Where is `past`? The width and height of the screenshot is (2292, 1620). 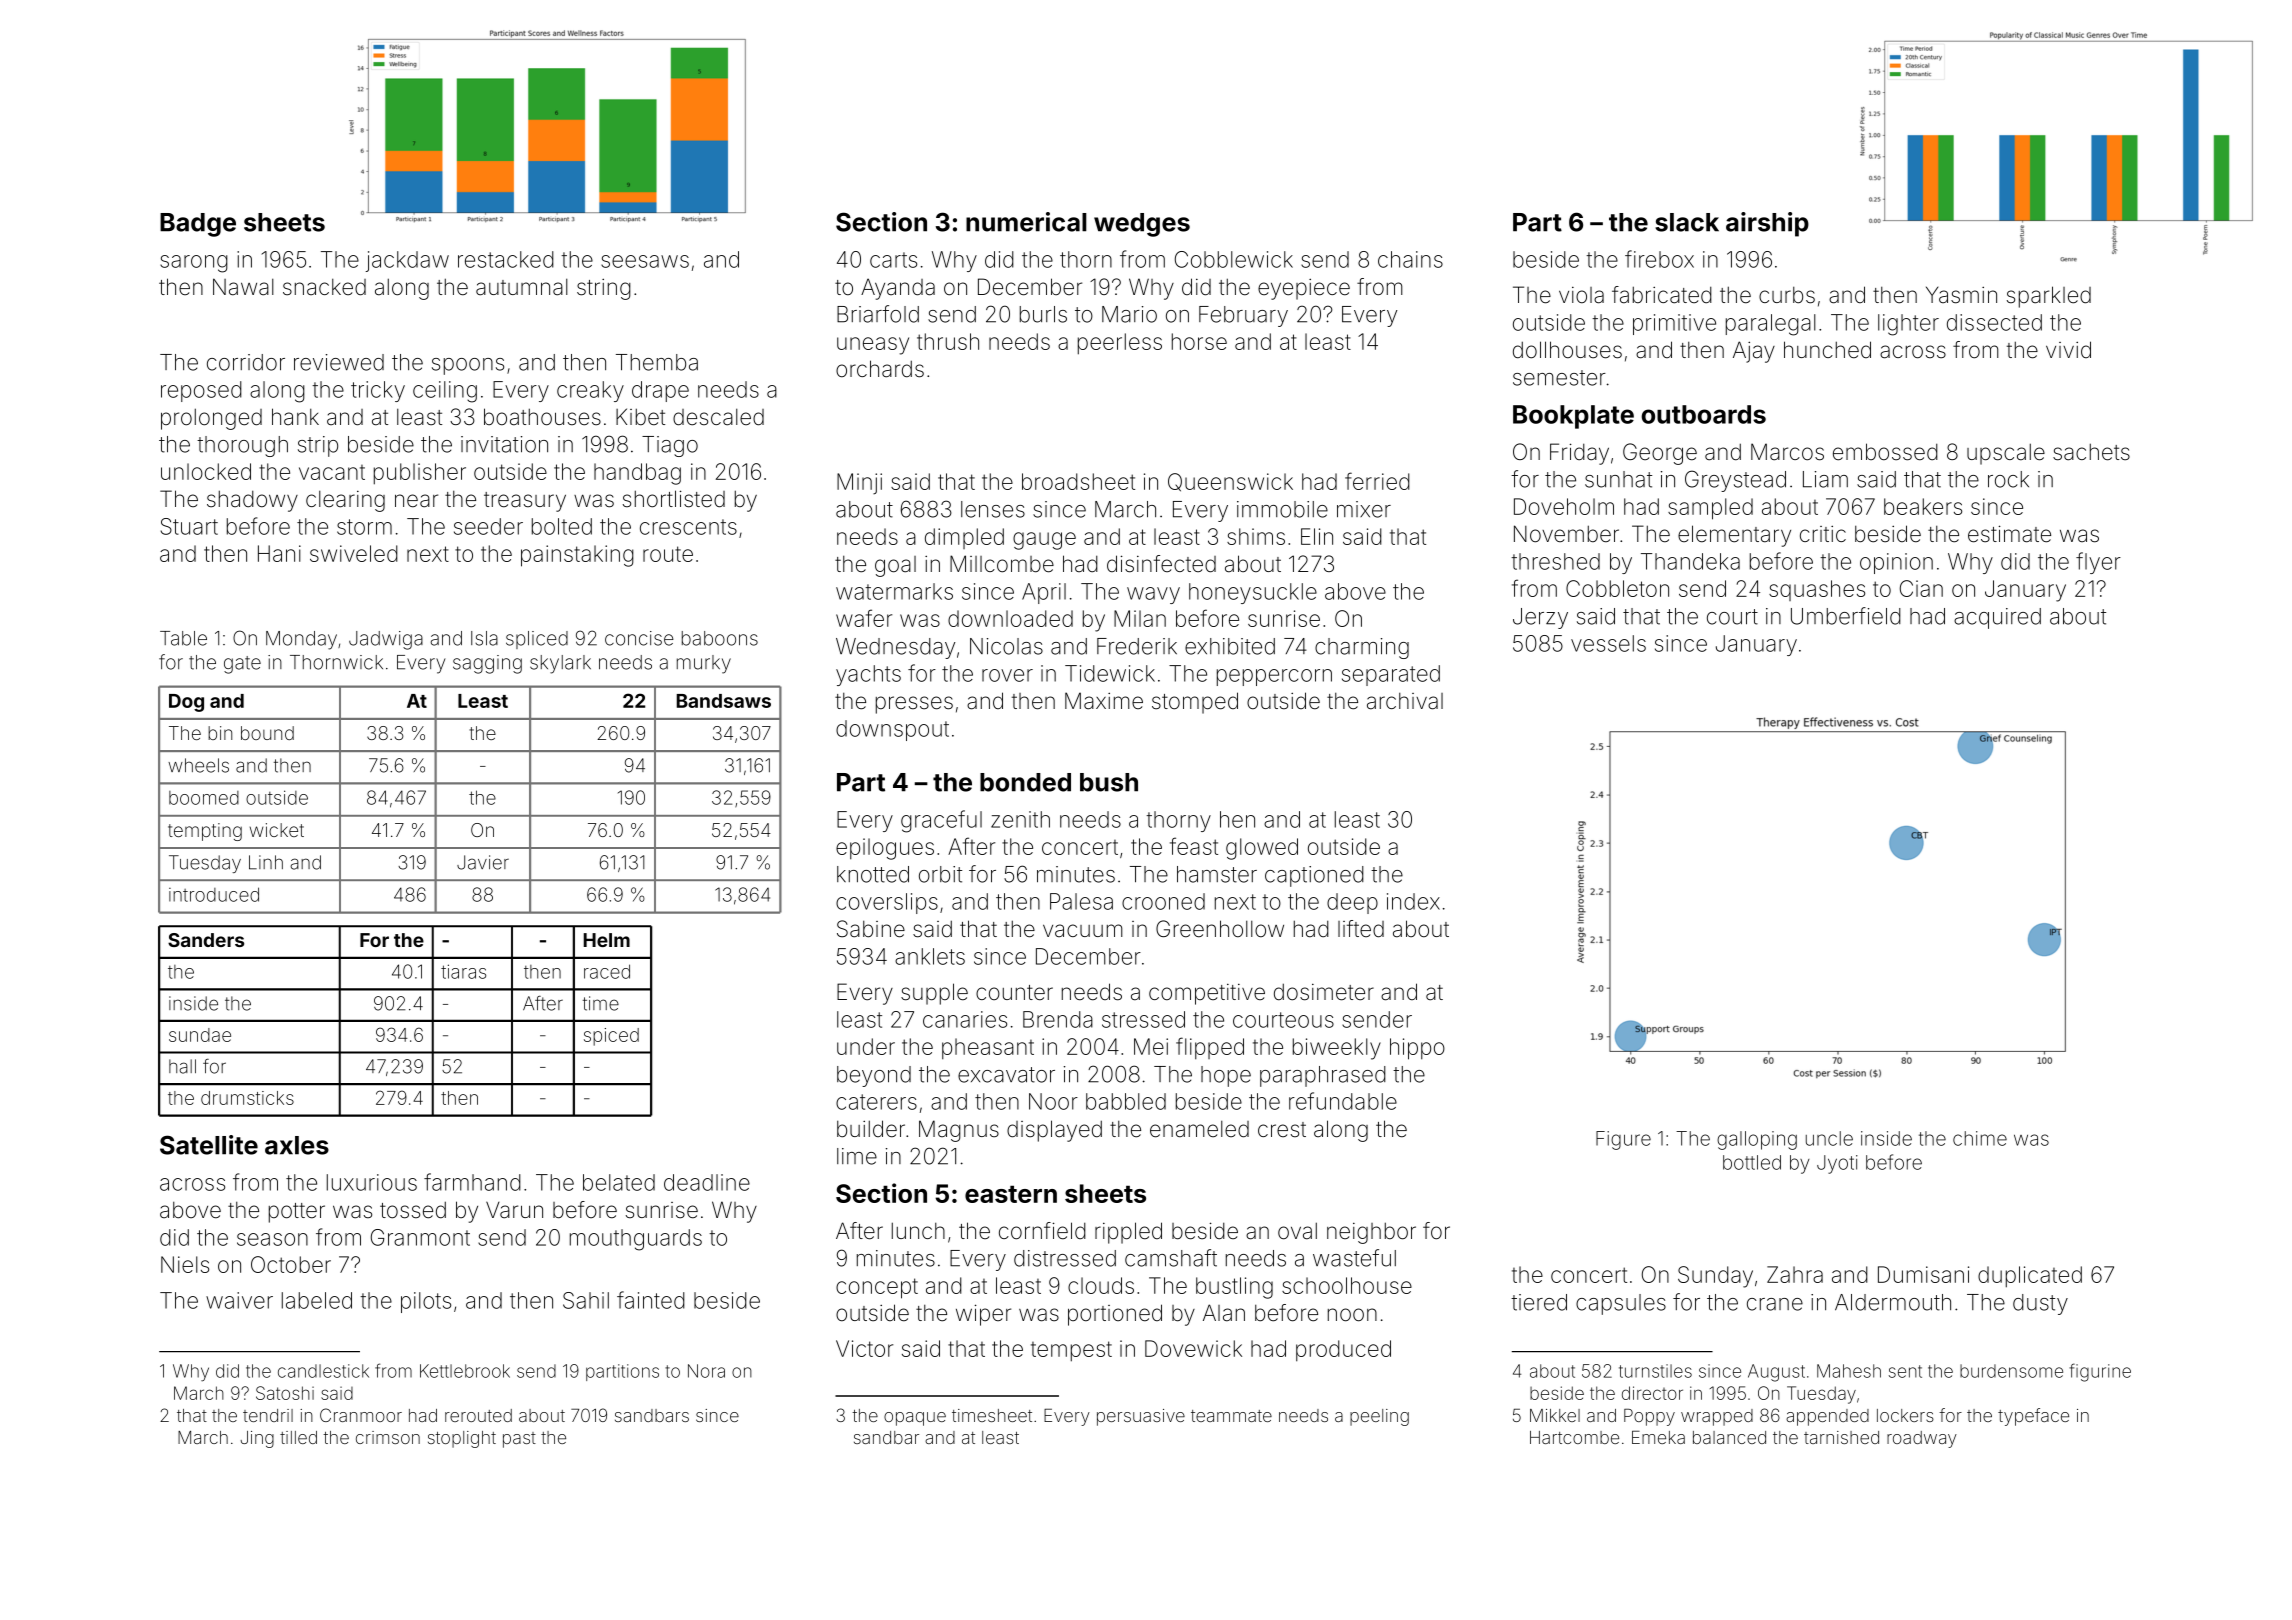
past is located at coordinates (519, 1440).
